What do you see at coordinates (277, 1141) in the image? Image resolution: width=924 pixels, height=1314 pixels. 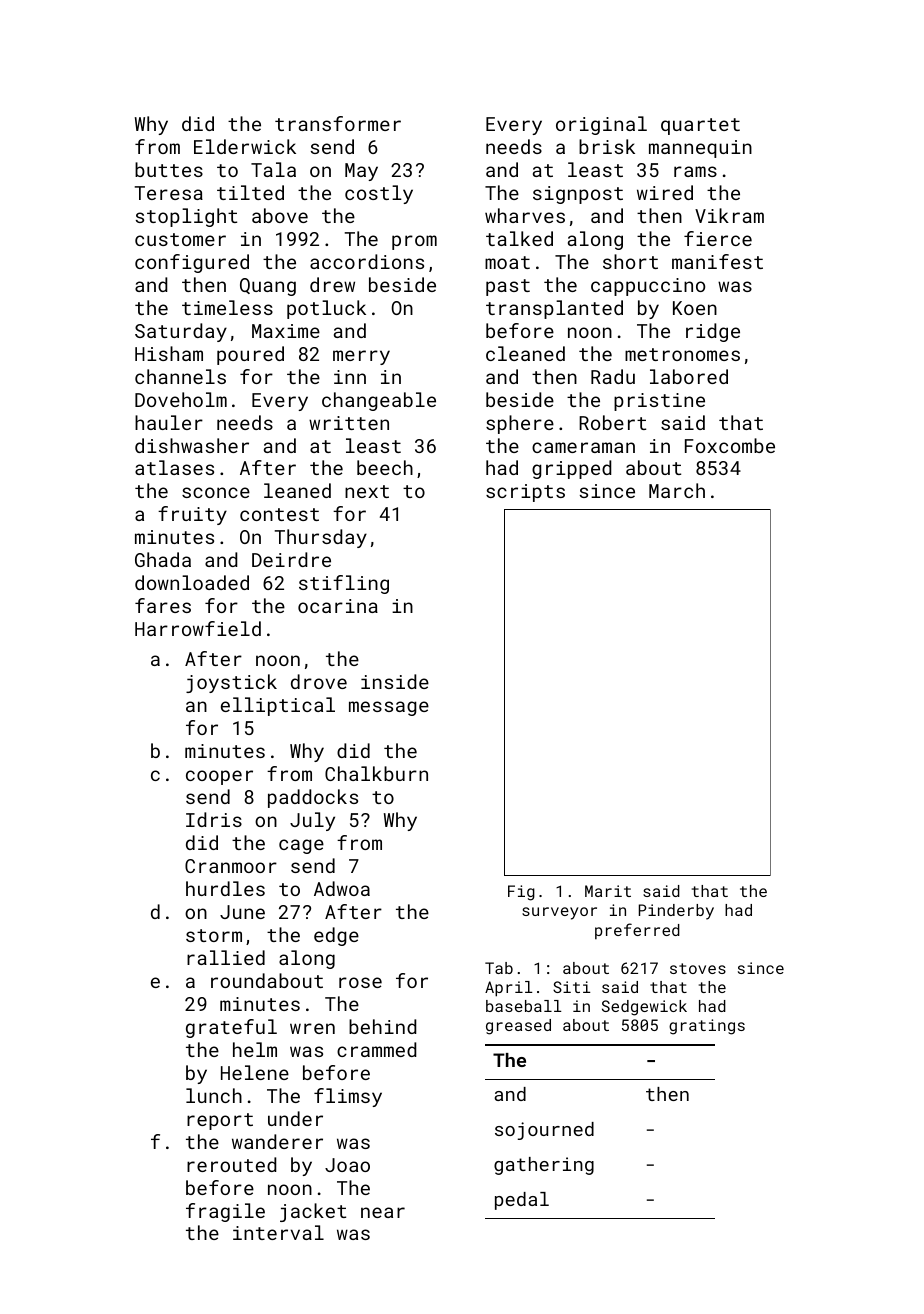 I see `wanderer` at bounding box center [277, 1141].
